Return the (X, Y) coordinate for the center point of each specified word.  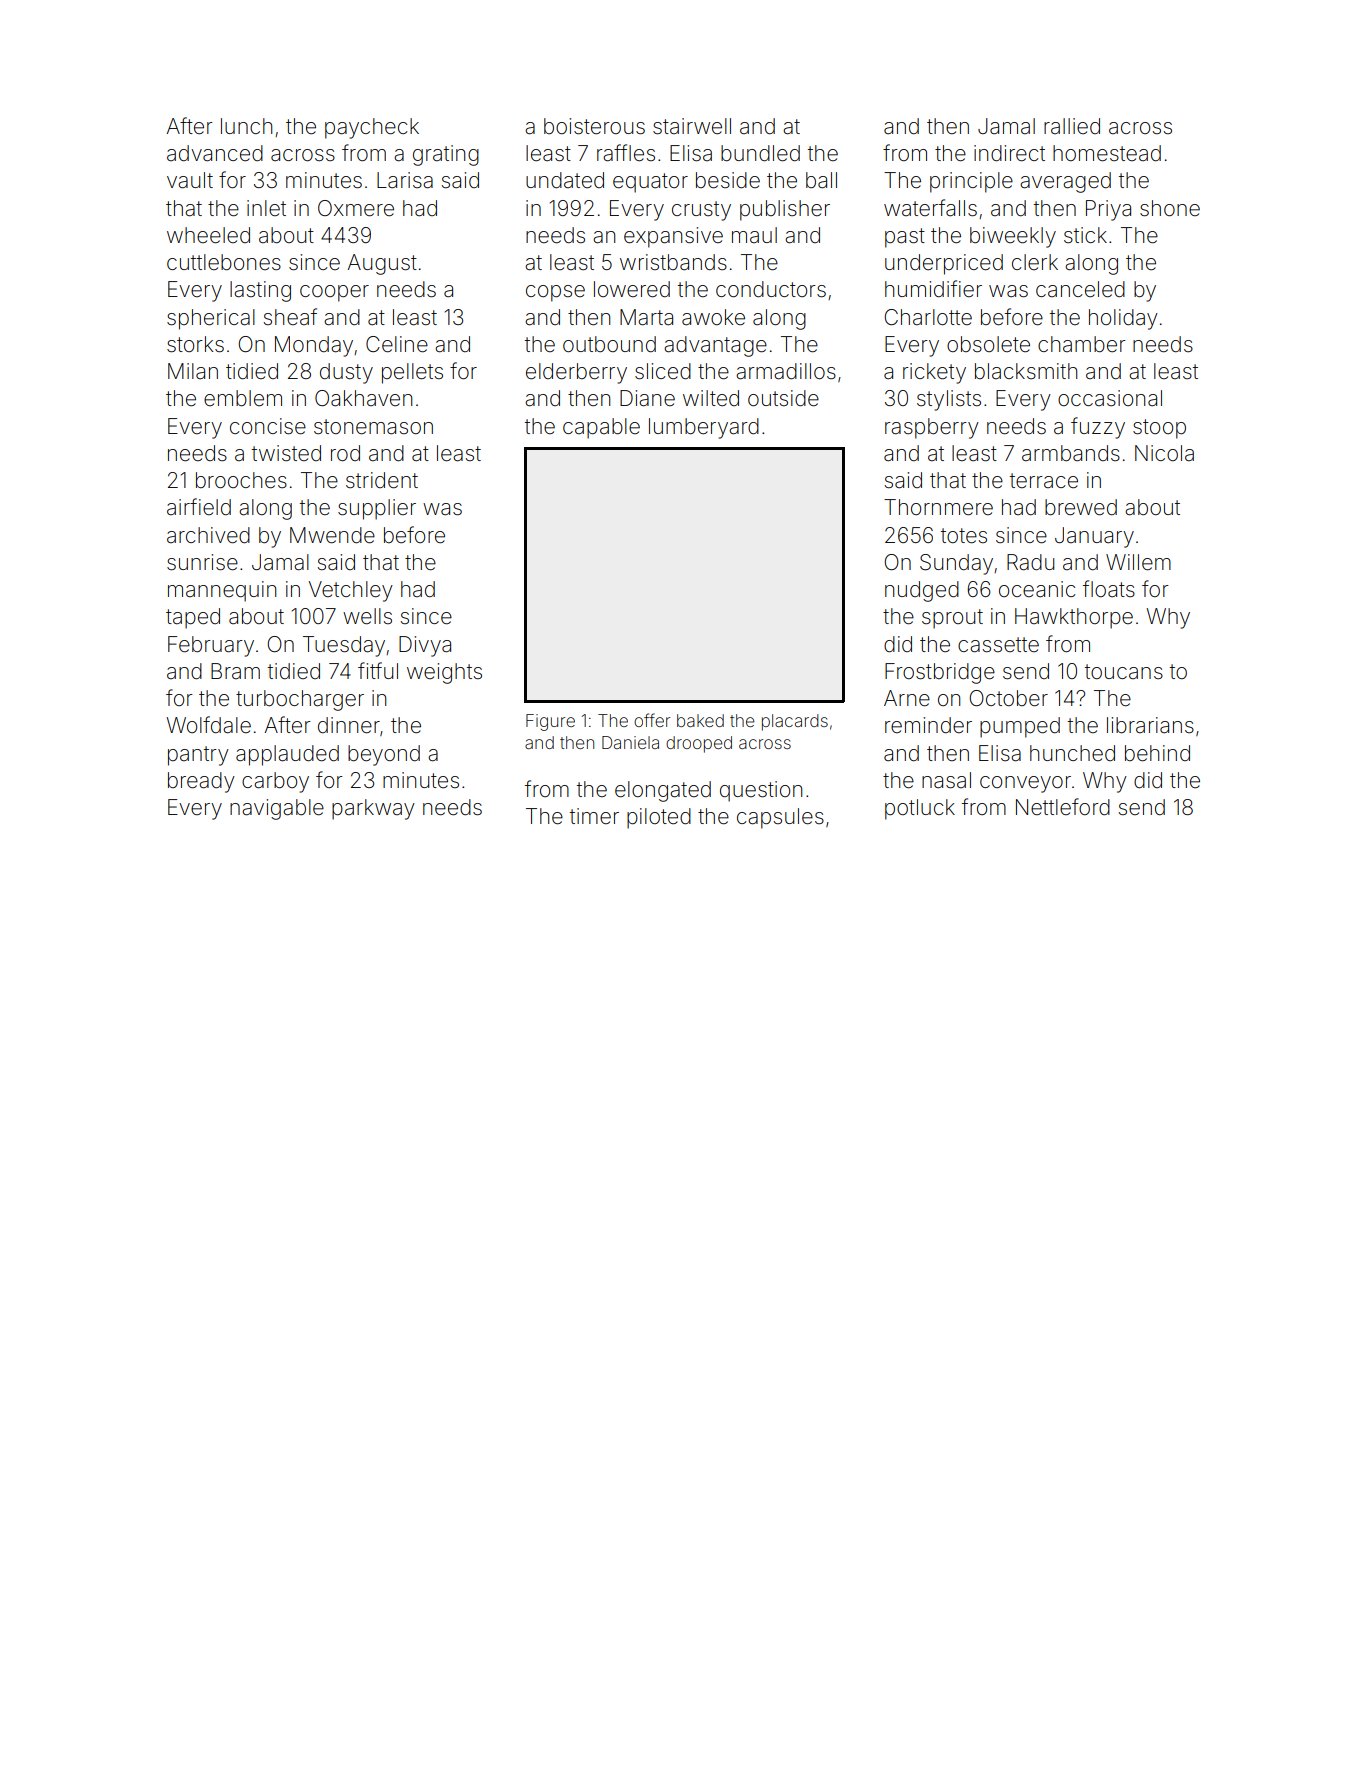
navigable (277, 809)
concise (268, 426)
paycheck (372, 128)
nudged (922, 591)
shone (1170, 208)
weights (444, 673)
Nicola (1164, 453)
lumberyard (704, 428)
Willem (1138, 562)
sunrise (202, 562)
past (905, 238)
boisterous (594, 126)
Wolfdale (208, 725)
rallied (1072, 126)
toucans (1124, 671)
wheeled (208, 235)
